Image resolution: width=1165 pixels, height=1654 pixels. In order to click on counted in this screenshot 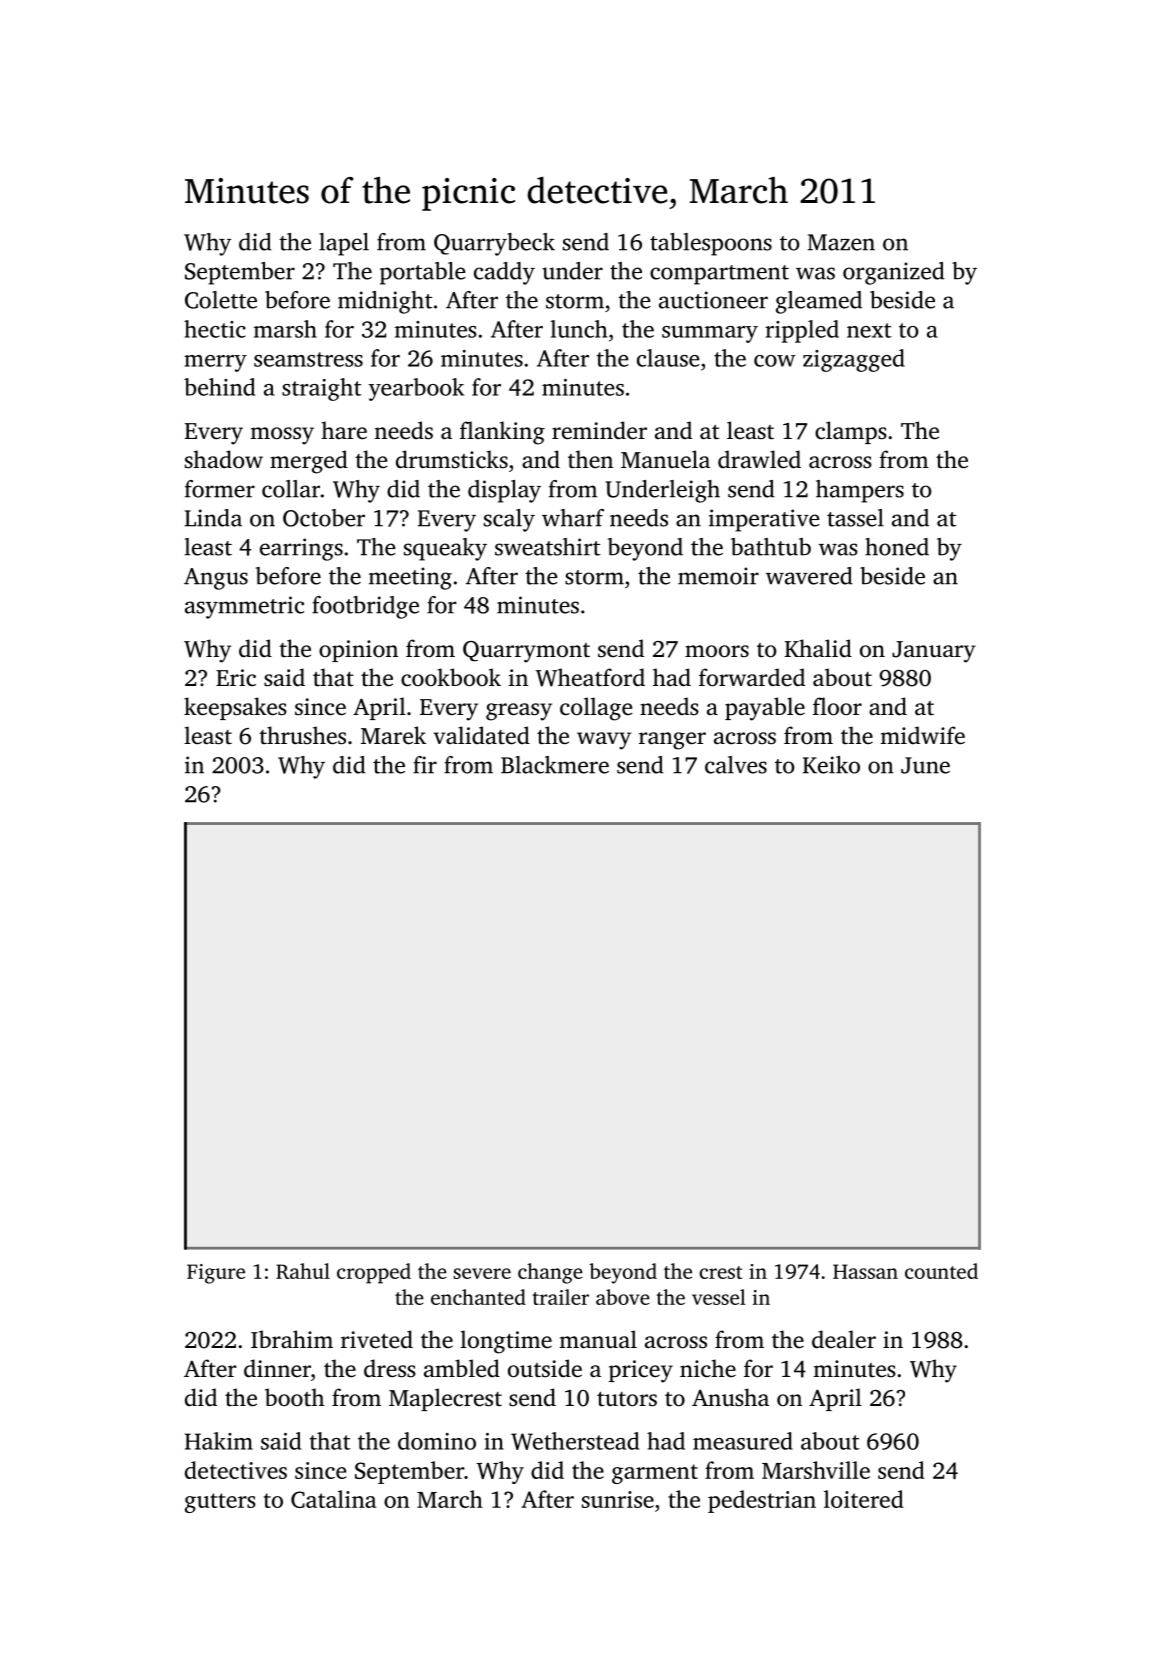, I will do `click(941, 1271)`.
